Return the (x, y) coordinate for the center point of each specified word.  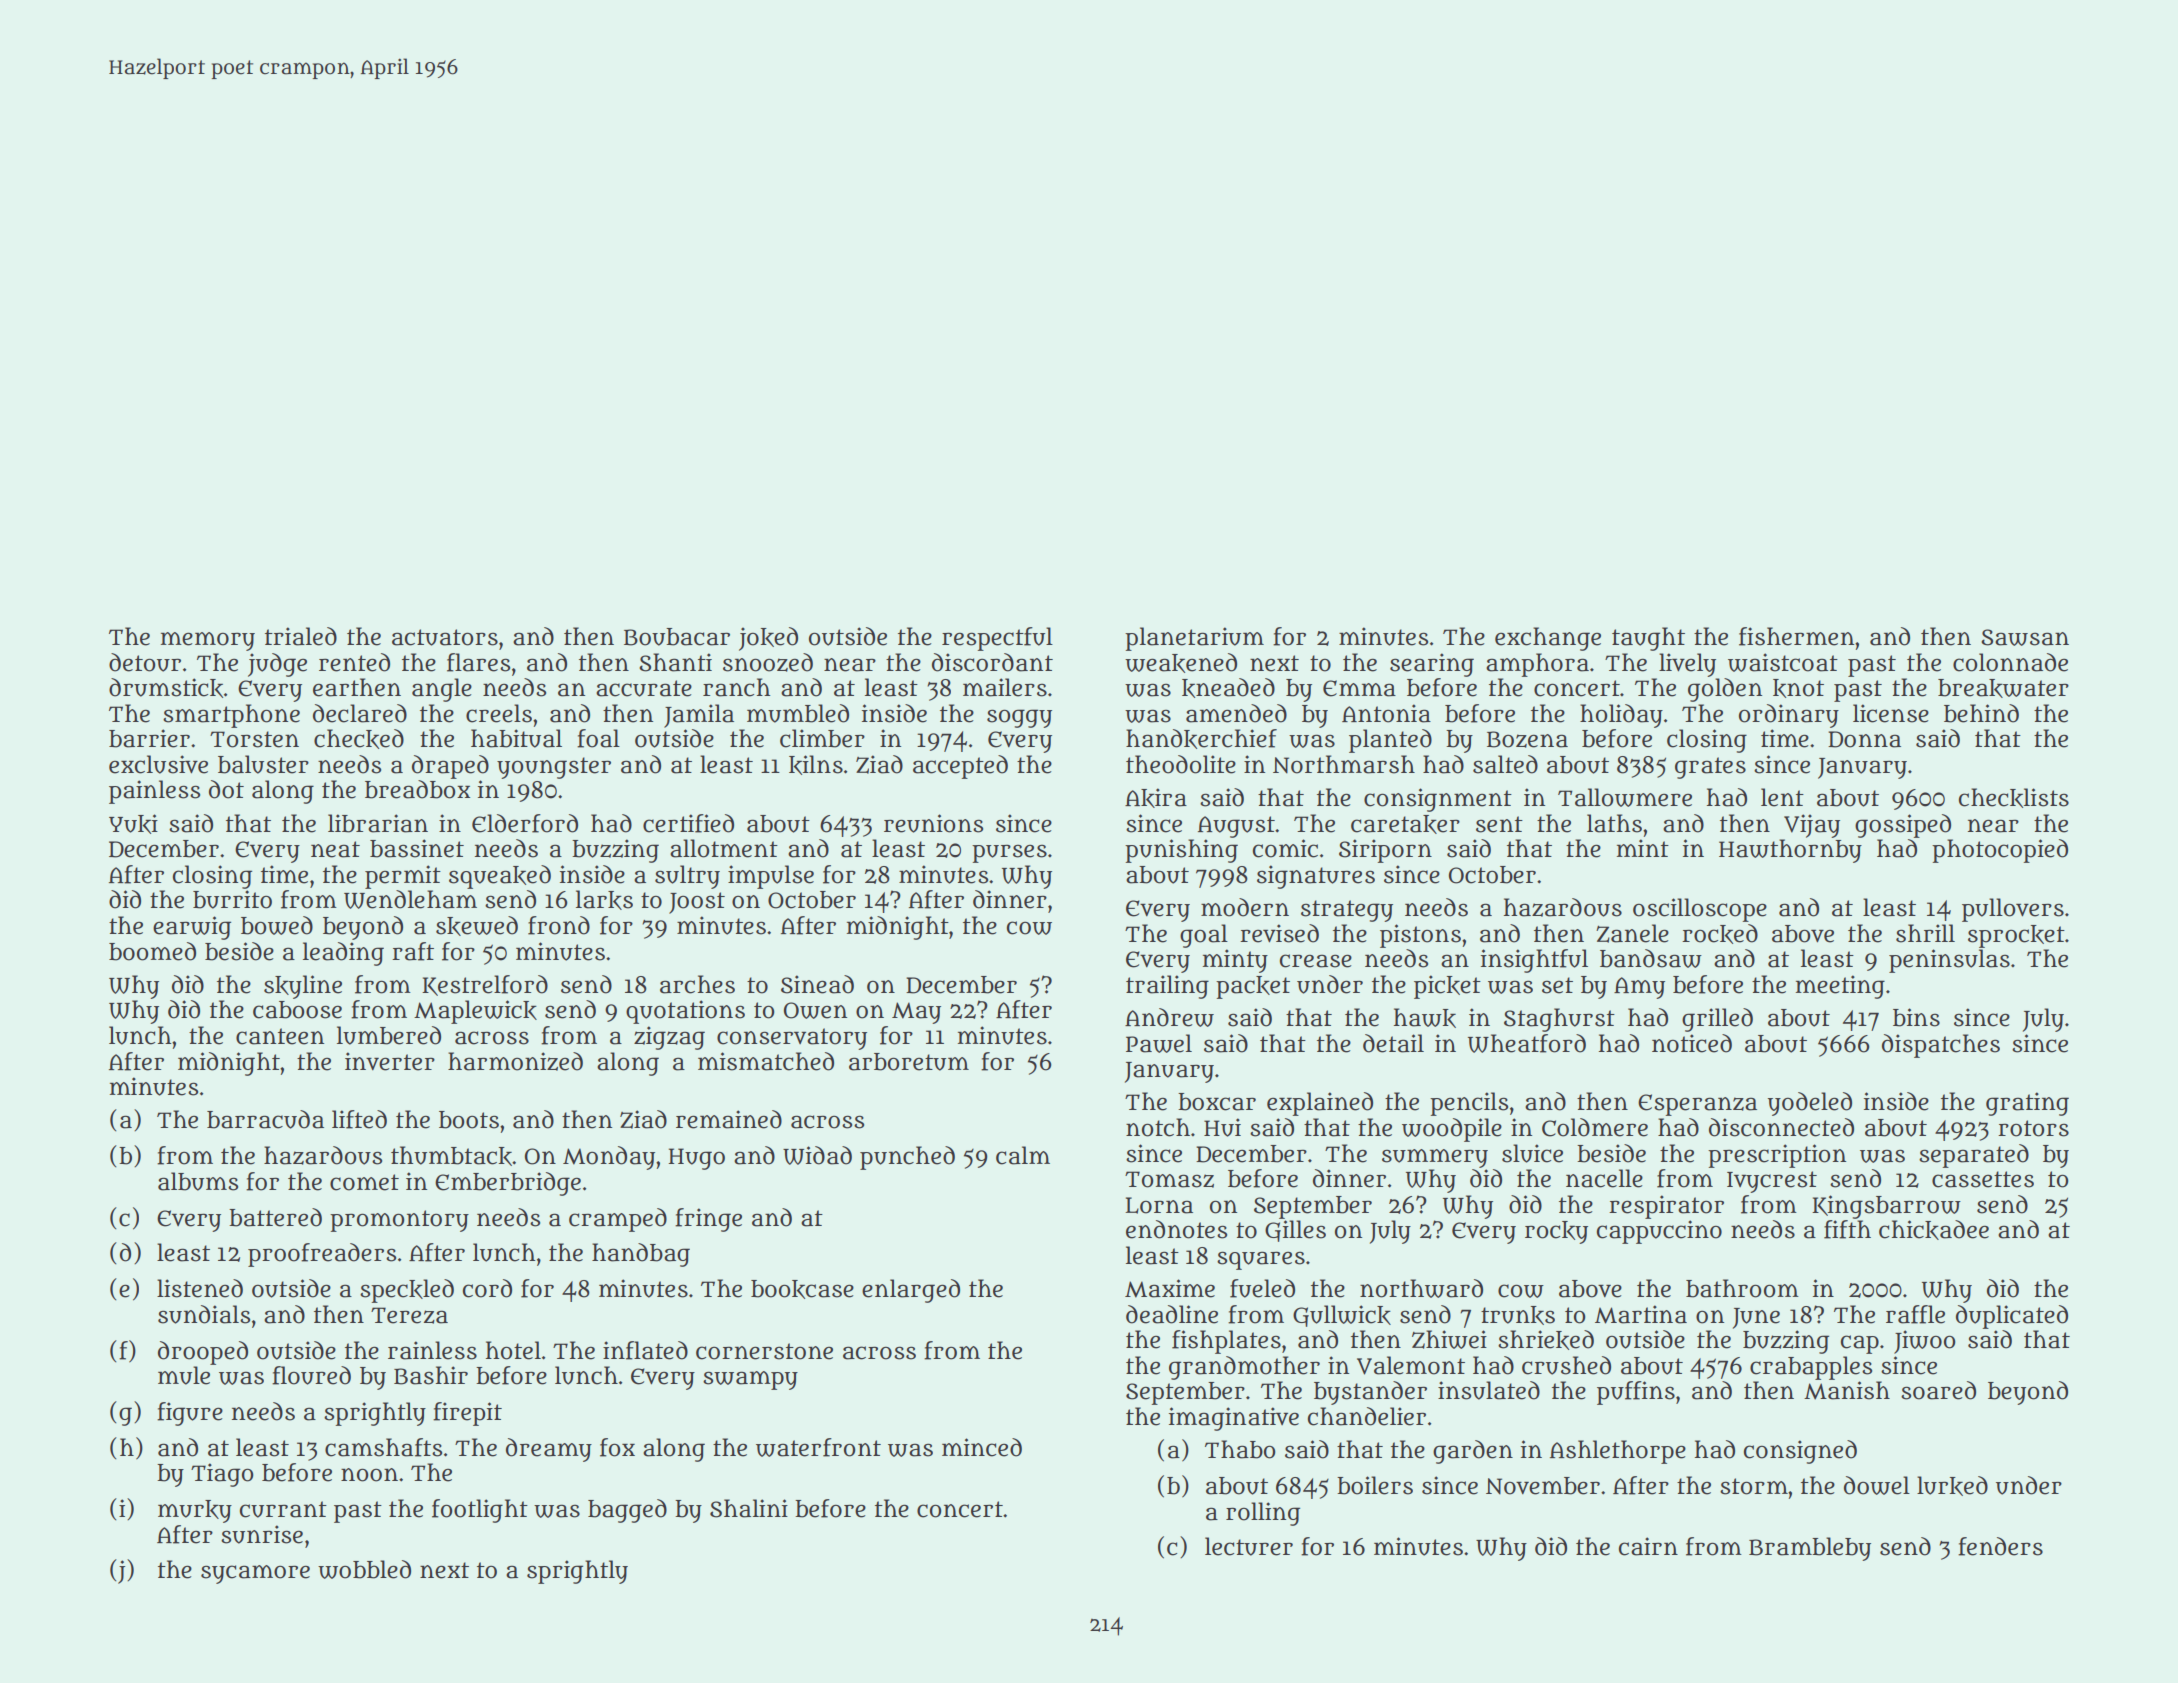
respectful (997, 639)
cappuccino (1659, 1232)
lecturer (1249, 1546)
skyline (303, 987)
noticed (1692, 1043)
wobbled (364, 1569)
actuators (445, 637)
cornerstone (764, 1351)
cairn (1648, 1546)
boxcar (1217, 1102)
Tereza (409, 1315)
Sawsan (2025, 637)
